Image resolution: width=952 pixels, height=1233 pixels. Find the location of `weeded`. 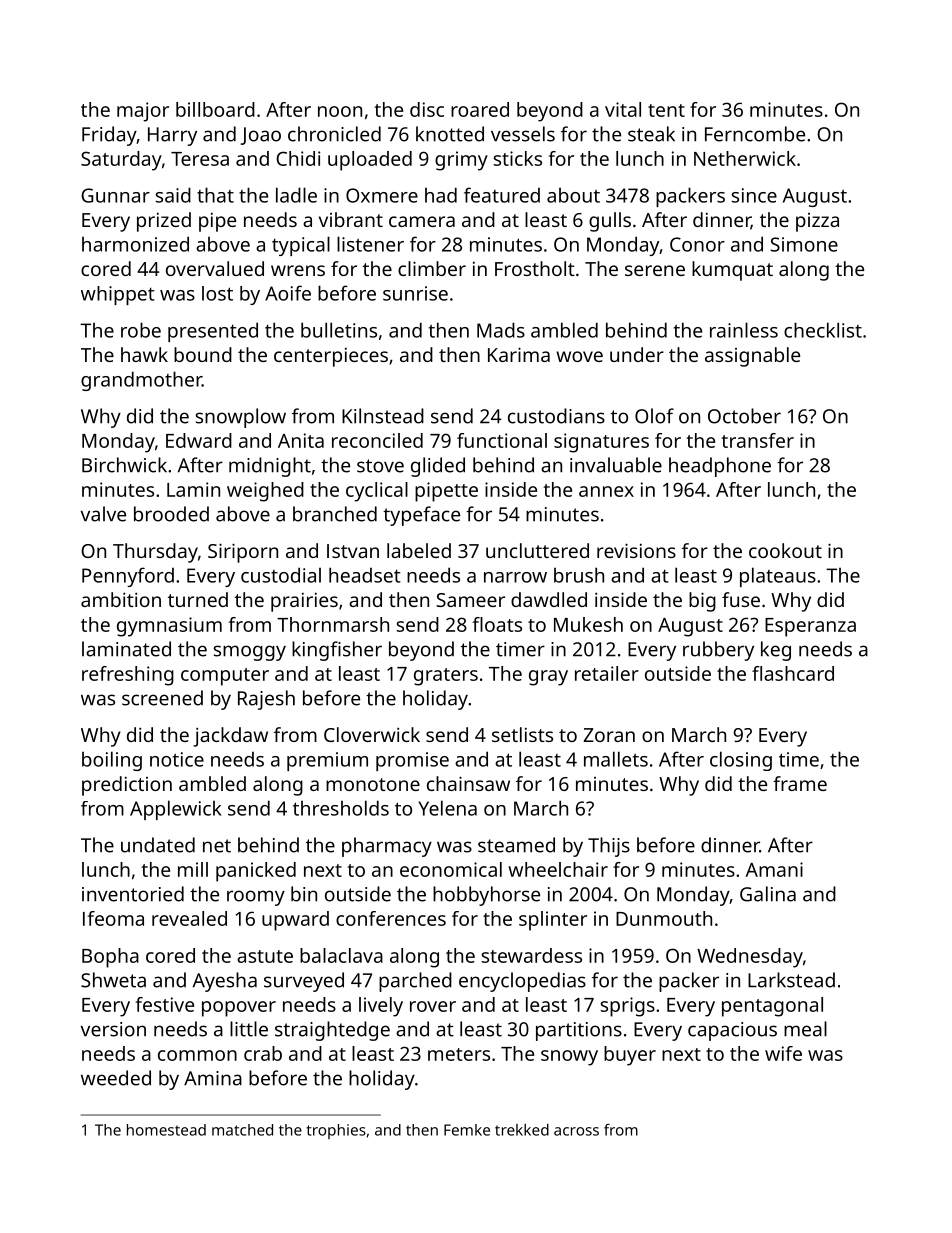

weeded is located at coordinates (116, 1078).
